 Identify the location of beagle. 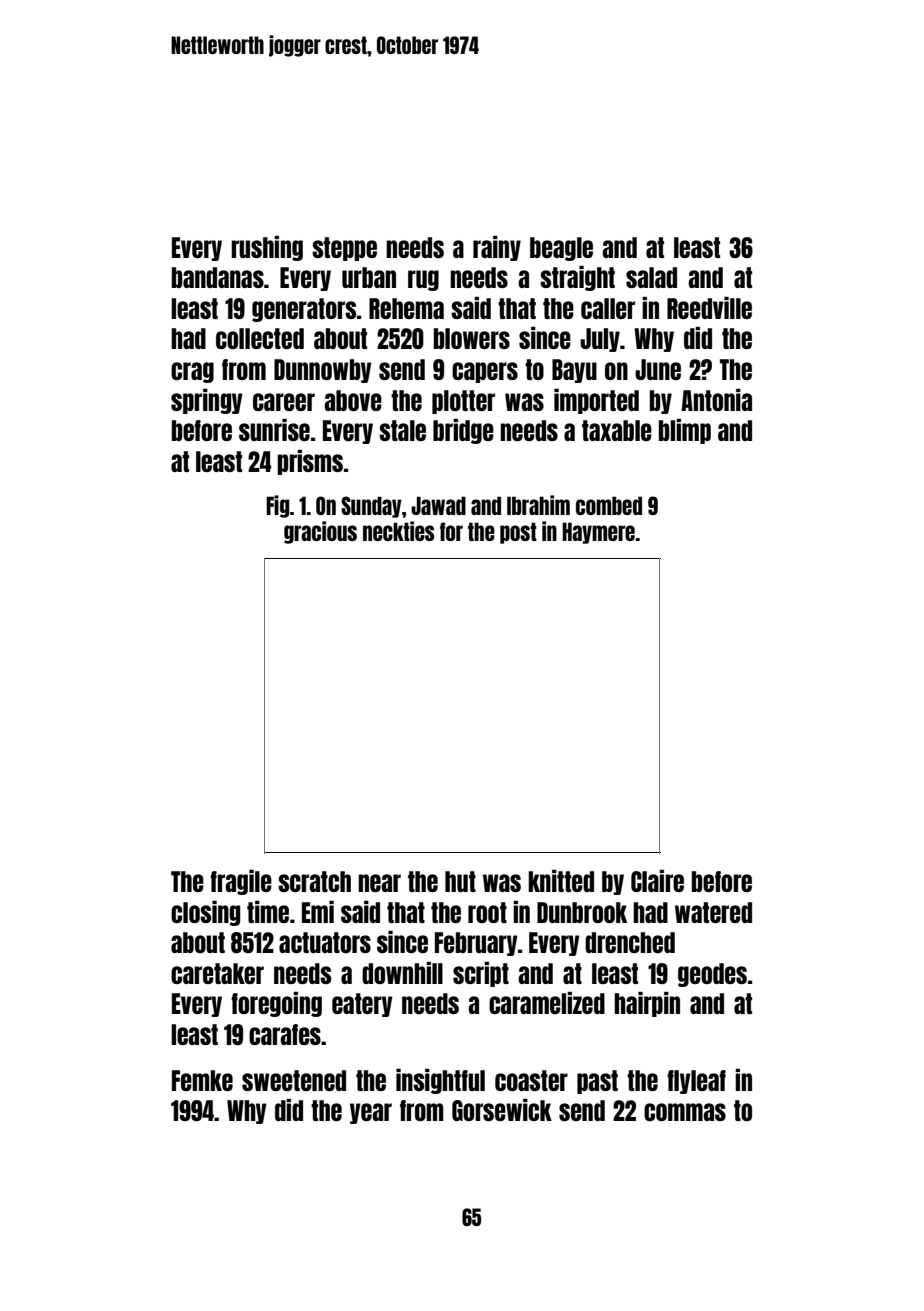
(561, 249).
